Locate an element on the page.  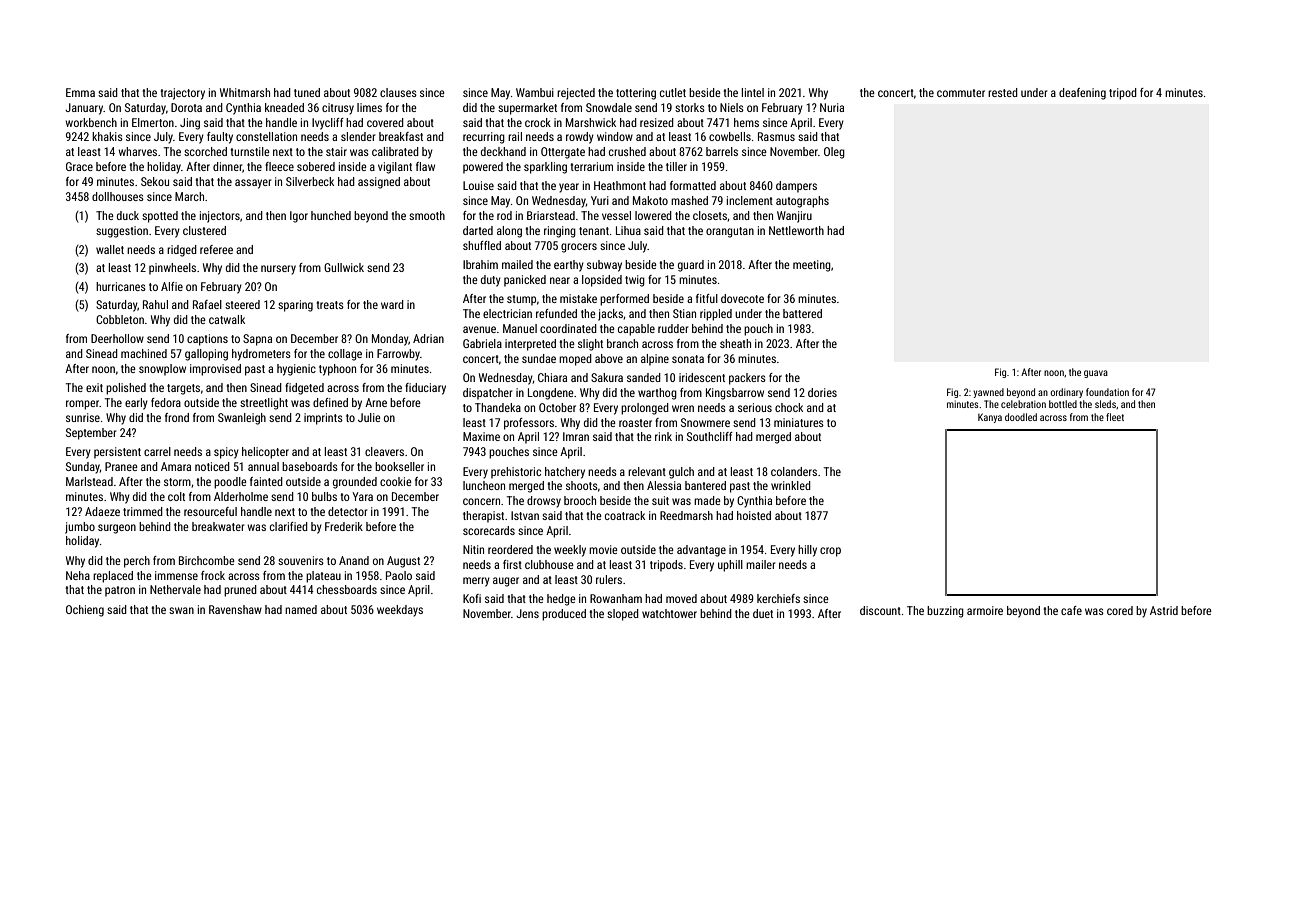
doodled is located at coordinates (1021, 417).
